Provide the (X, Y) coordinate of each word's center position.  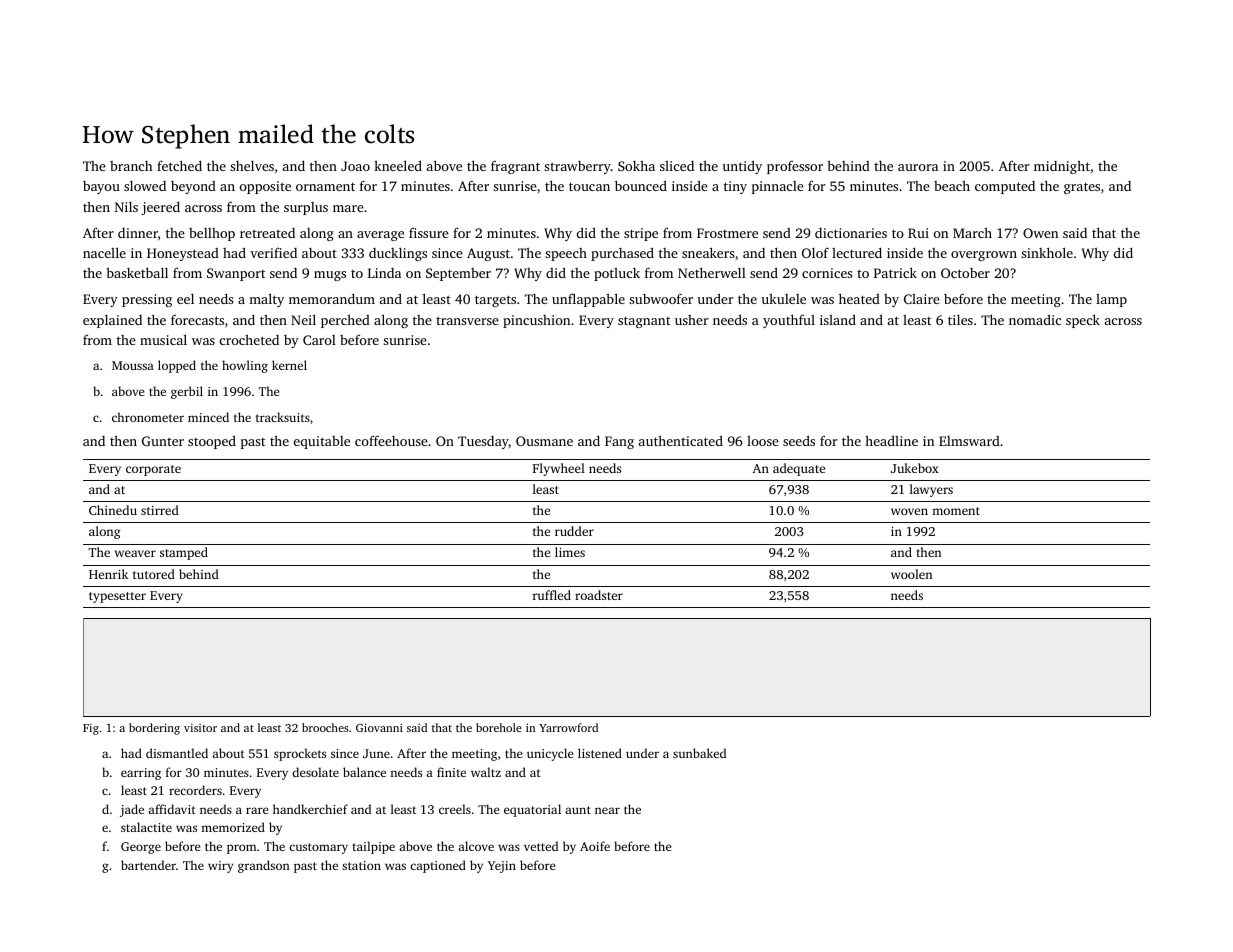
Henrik (108, 574)
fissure (429, 233)
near (607, 810)
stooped (212, 442)
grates (1082, 188)
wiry (220, 867)
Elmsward (969, 441)
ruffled (552, 595)
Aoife (595, 846)
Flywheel (559, 469)
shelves (252, 166)
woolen (911, 574)
